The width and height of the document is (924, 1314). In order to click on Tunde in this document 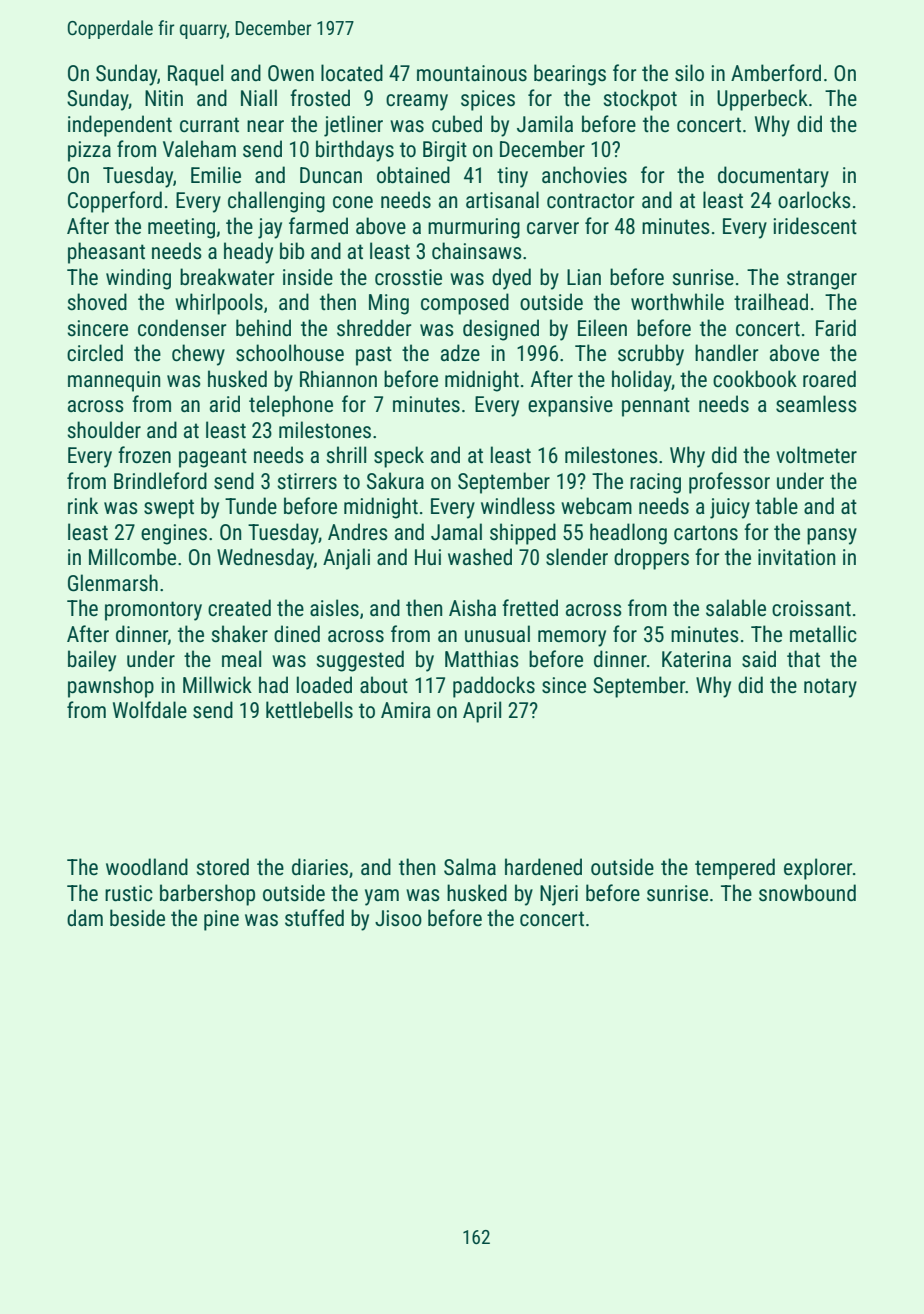, I will do `click(251, 506)`.
